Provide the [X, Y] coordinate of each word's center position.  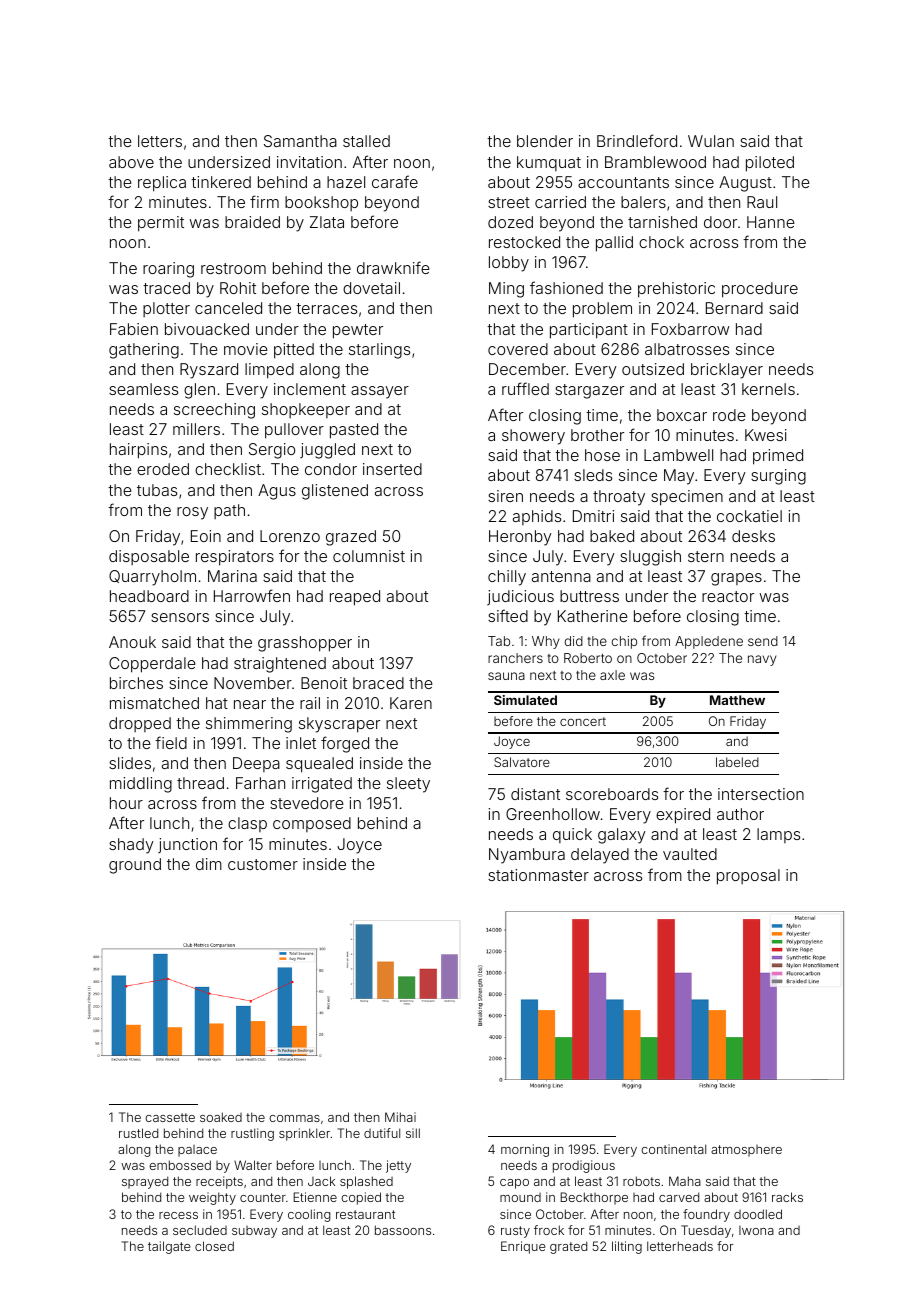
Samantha [300, 141]
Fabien [134, 329]
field [171, 742]
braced [378, 683]
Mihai [400, 1117]
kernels [768, 389]
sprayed [145, 1182]
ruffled [525, 388]
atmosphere [746, 1151]
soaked [221, 1117]
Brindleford [637, 140]
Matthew [737, 700]
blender [545, 141]
